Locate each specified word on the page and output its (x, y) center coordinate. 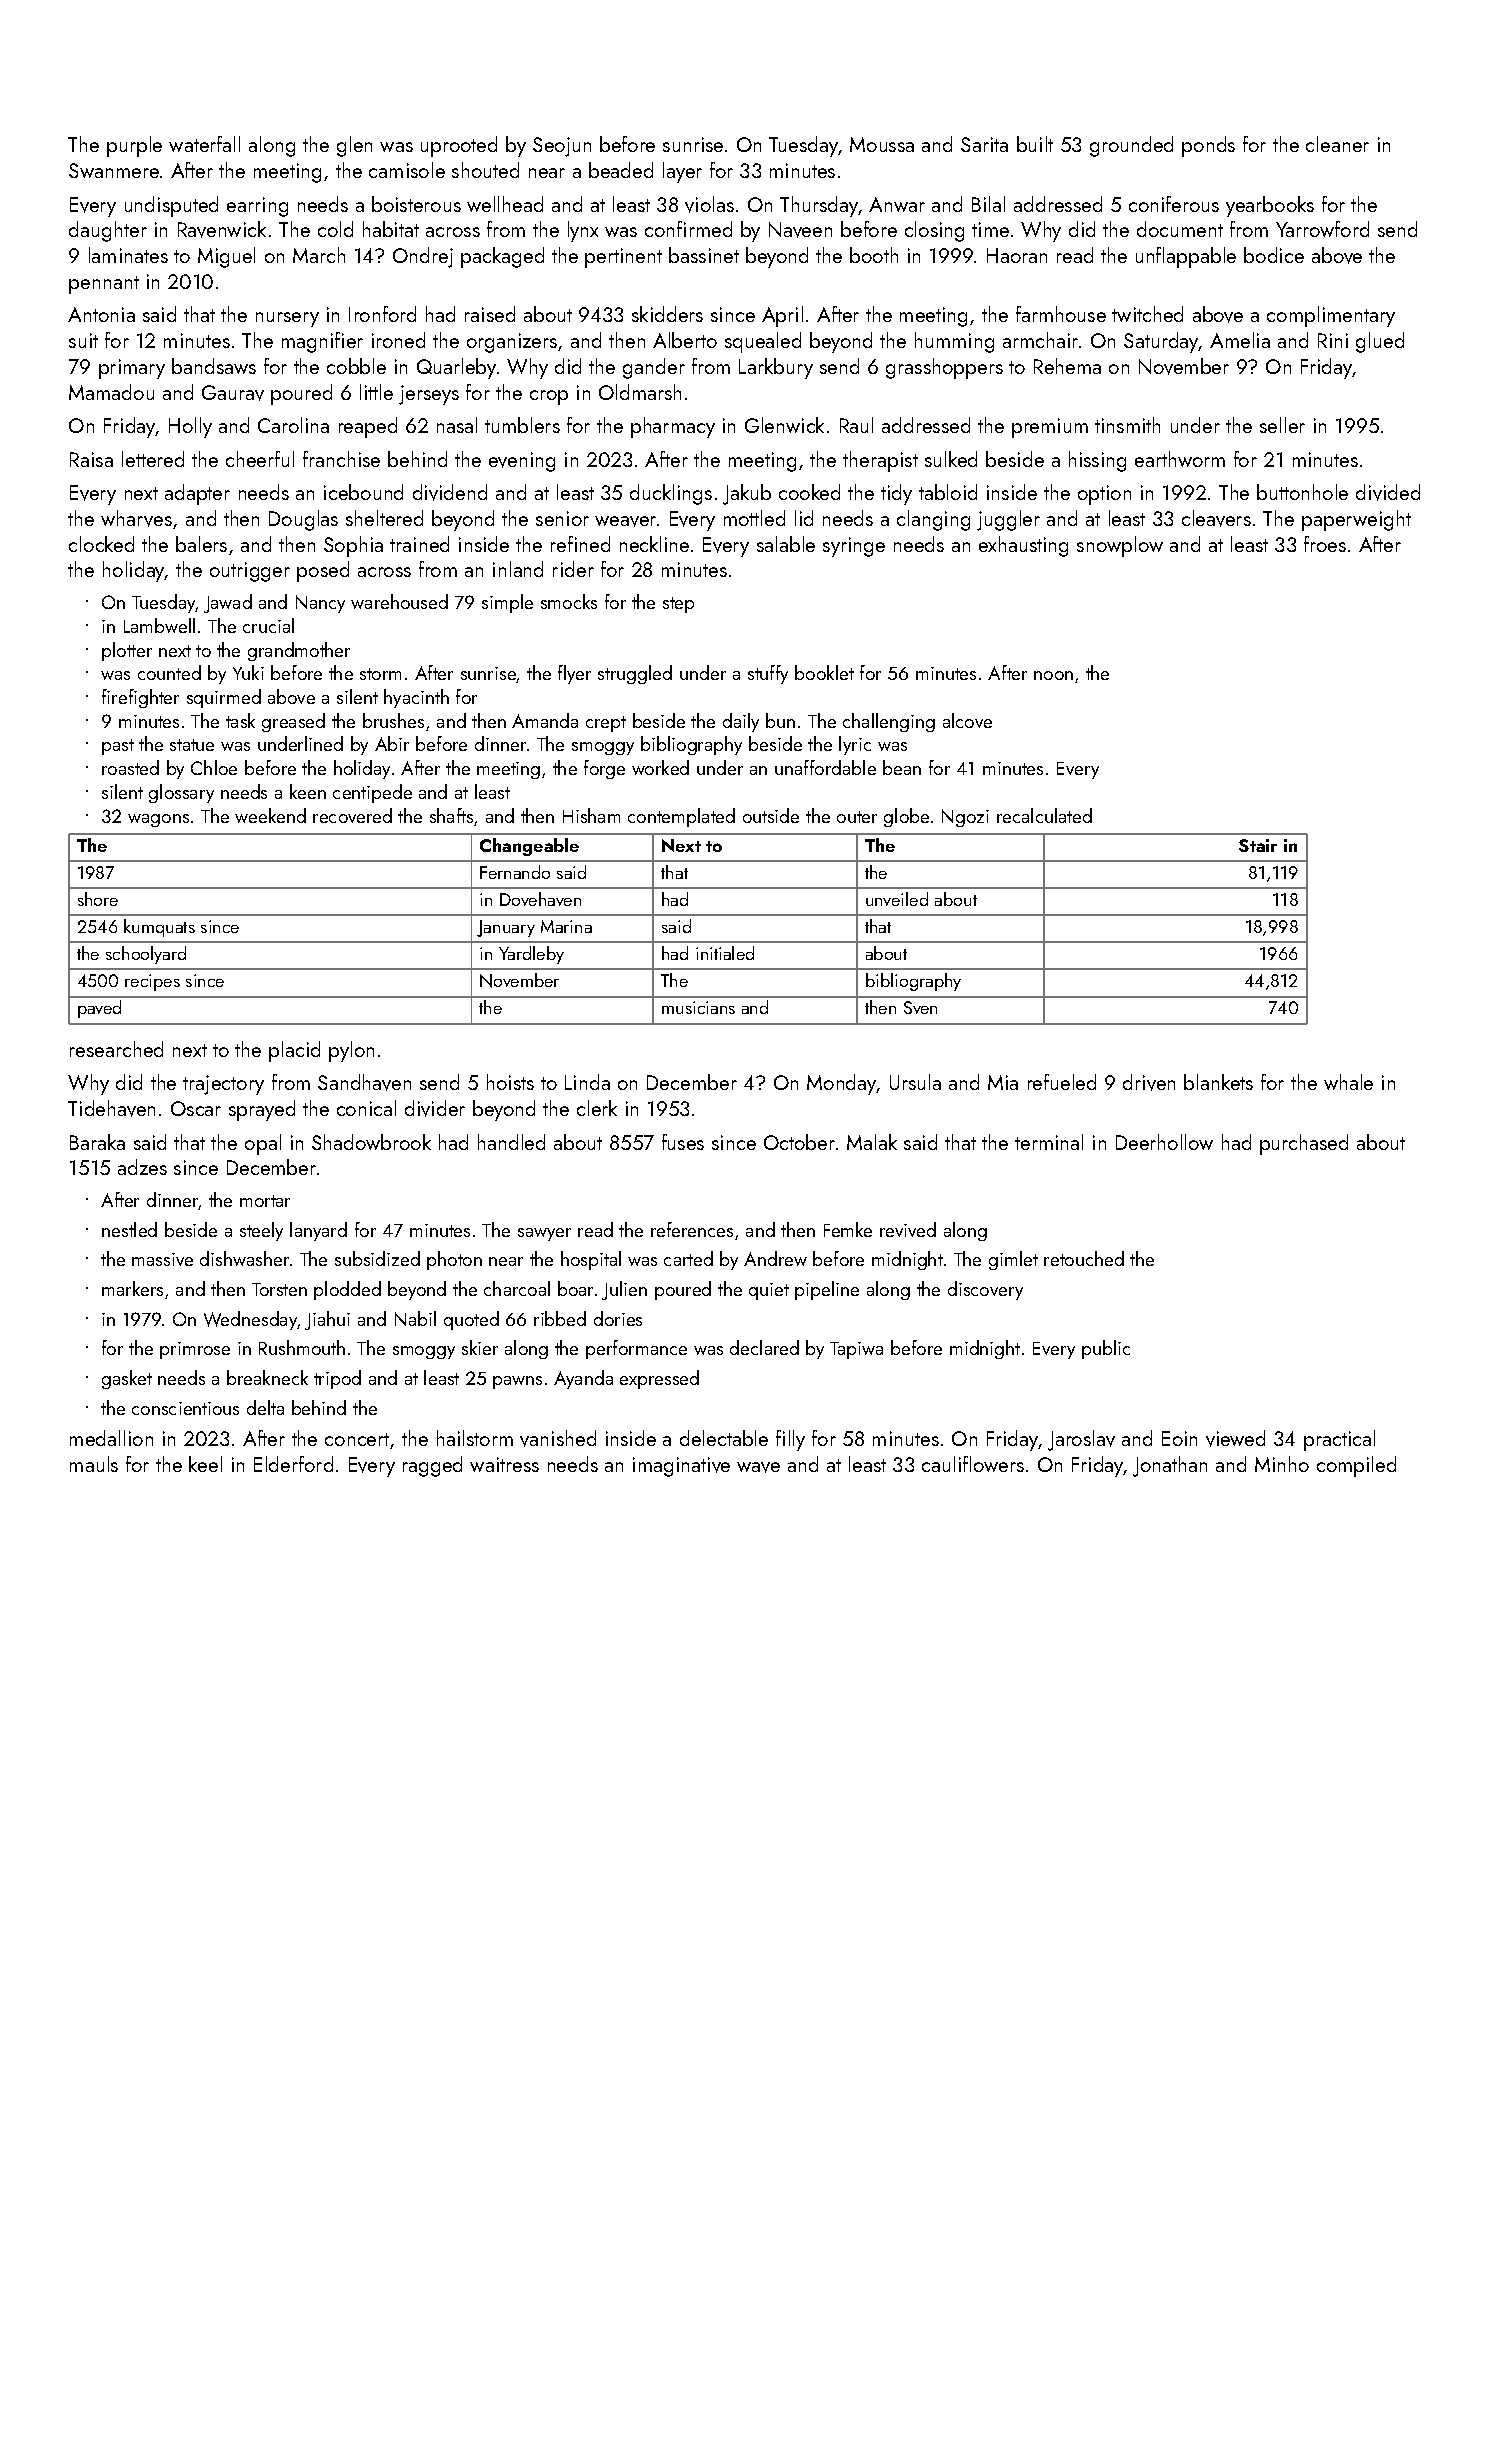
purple (134, 146)
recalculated (1044, 815)
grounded (1131, 146)
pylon (351, 1051)
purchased (1304, 1144)
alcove (967, 720)
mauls (94, 1464)
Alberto (685, 340)
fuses (683, 1142)
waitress (504, 1464)
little (376, 392)
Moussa (882, 144)
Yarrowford (1322, 229)
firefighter (140, 698)
